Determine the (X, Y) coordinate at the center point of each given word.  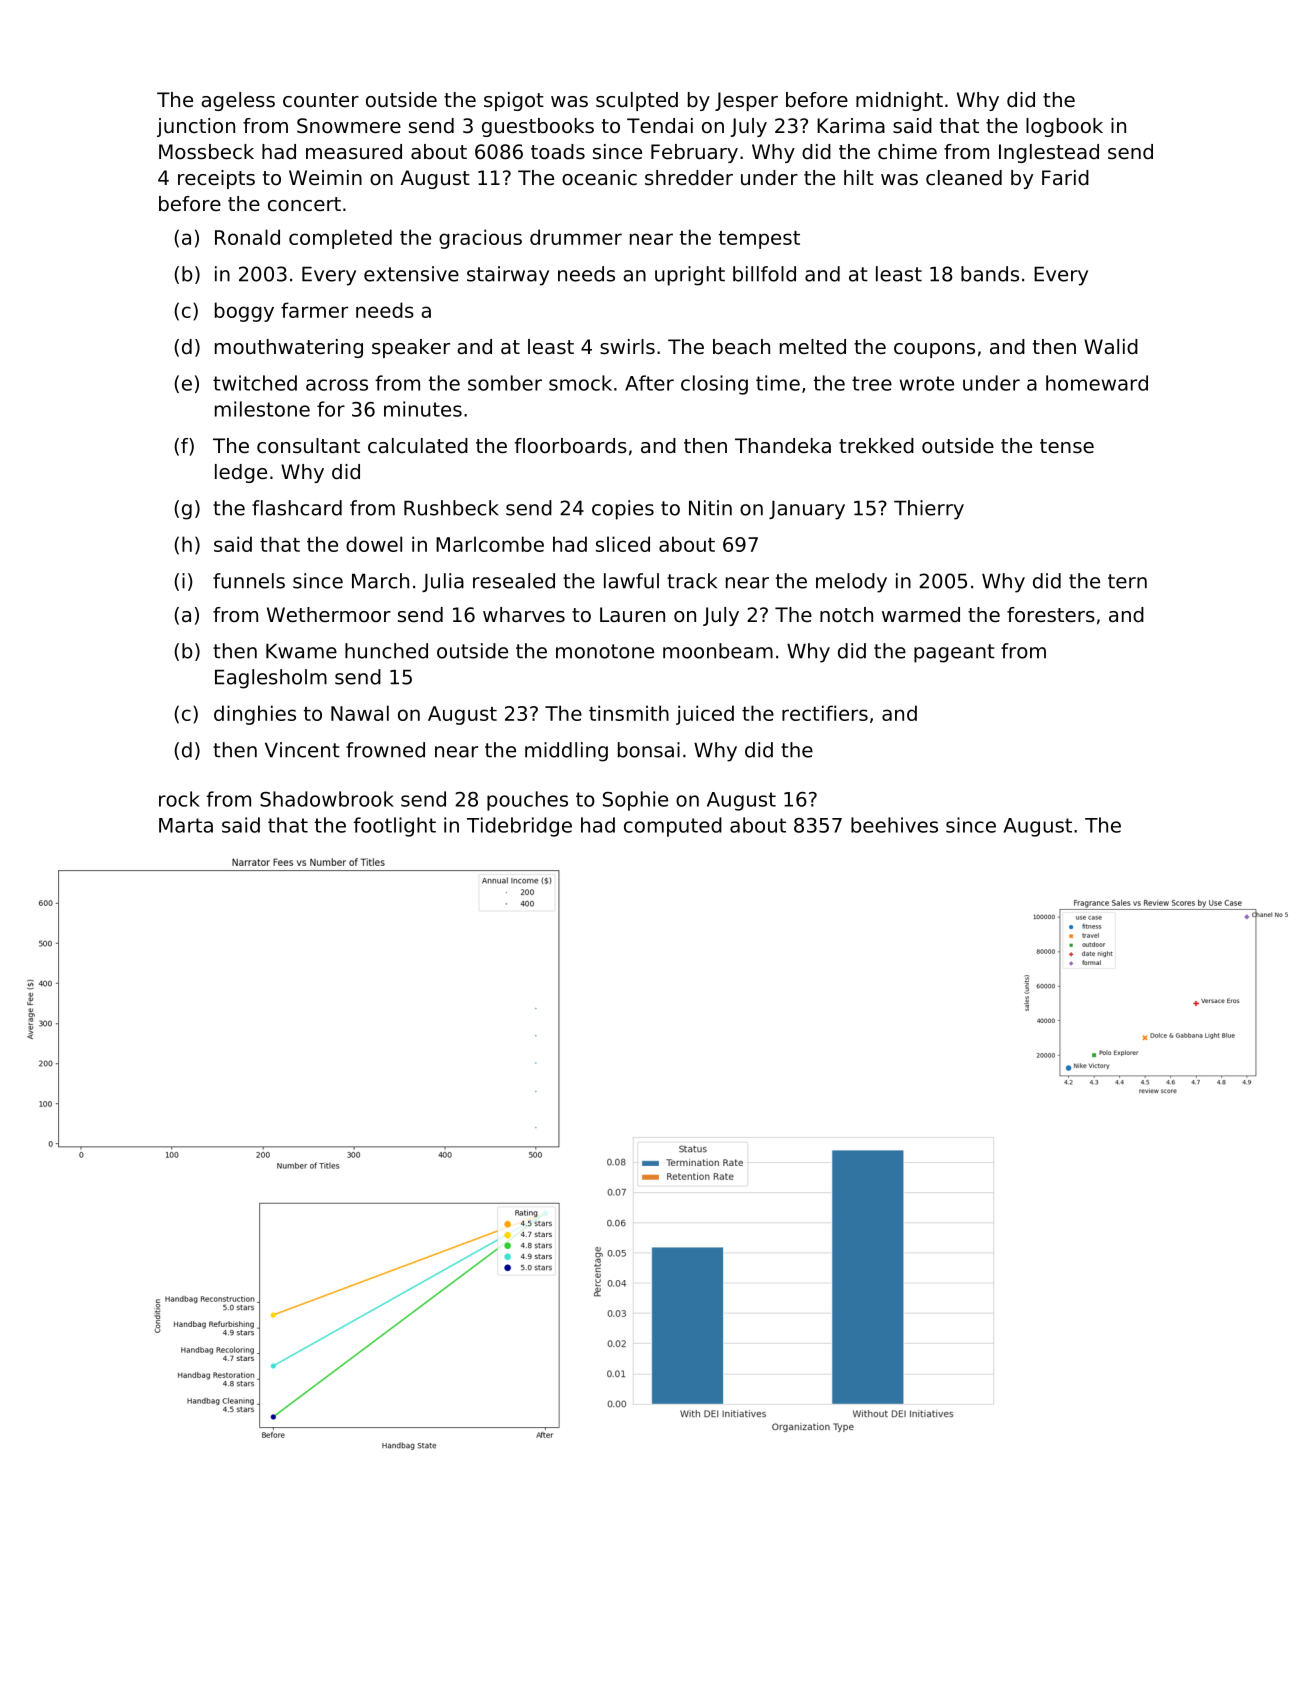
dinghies (255, 715)
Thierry (929, 510)
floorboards (570, 446)
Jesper (746, 101)
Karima (851, 125)
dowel (374, 544)
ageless (238, 101)
